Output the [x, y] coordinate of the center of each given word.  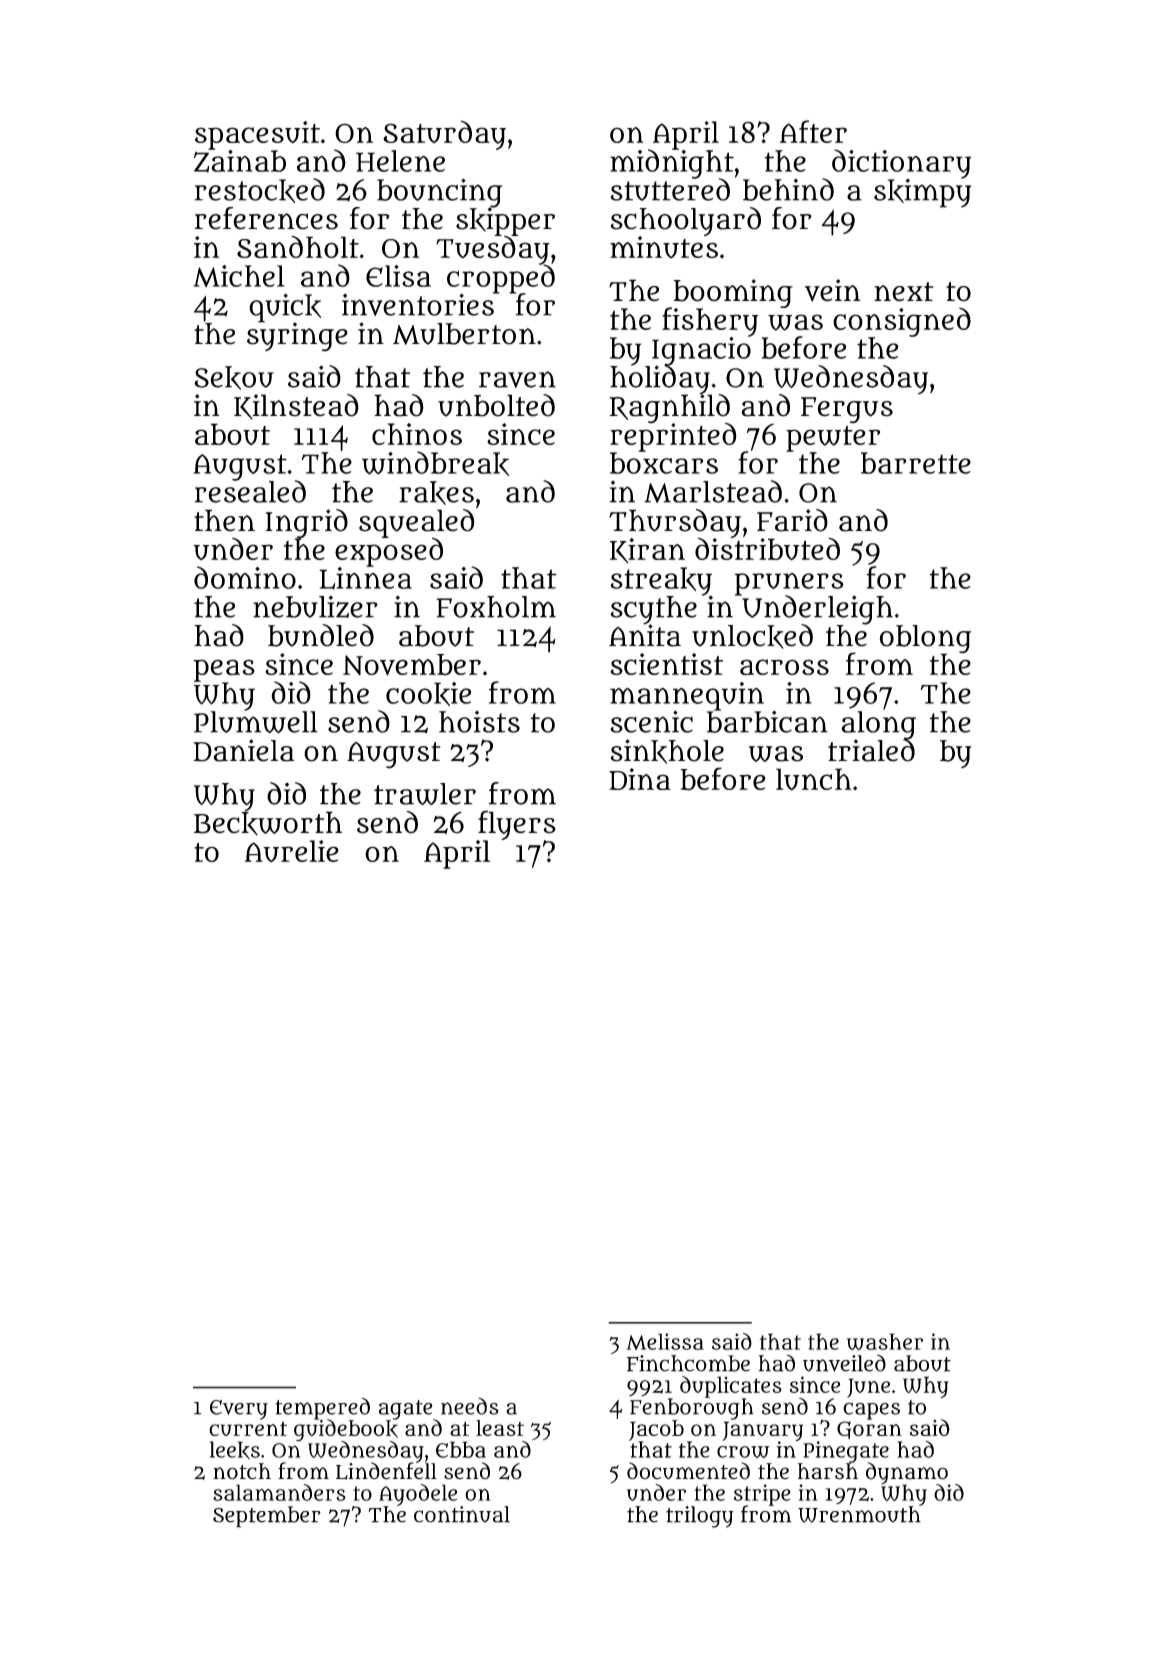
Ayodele [418, 1495]
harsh [828, 1471]
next [903, 292]
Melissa [665, 1341]
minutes [664, 247]
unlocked [752, 636]
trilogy [699, 1517]
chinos [417, 434]
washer [885, 1341]
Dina [640, 779]
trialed [871, 750]
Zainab [240, 161]
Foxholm [496, 607]
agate [406, 1409]
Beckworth [268, 823]
